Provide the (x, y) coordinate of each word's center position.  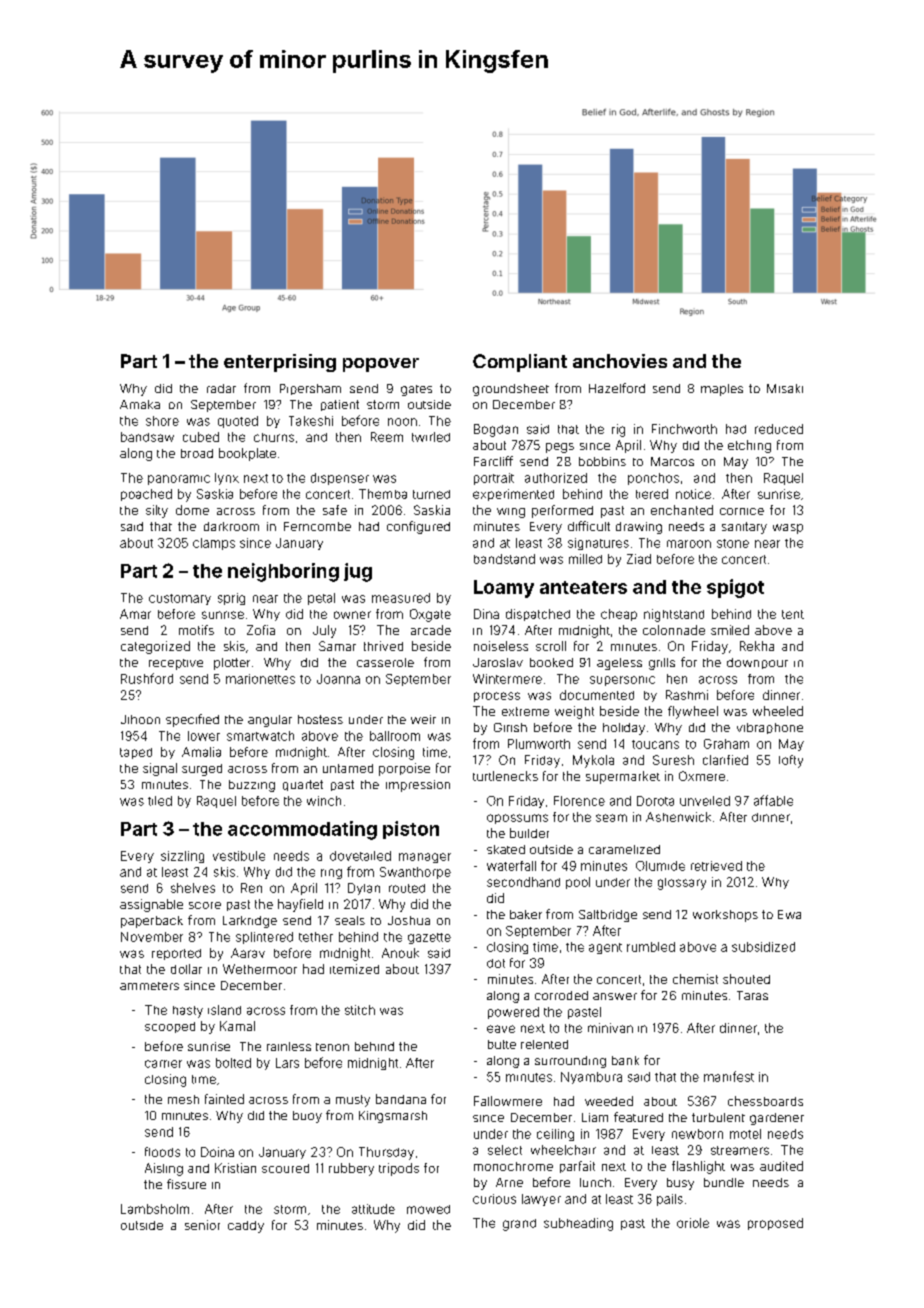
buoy (307, 1117)
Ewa (789, 914)
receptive (176, 664)
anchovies (620, 361)
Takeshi (311, 421)
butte (502, 1044)
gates (416, 390)
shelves (193, 888)
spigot (735, 588)
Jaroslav (498, 662)
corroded (561, 995)
